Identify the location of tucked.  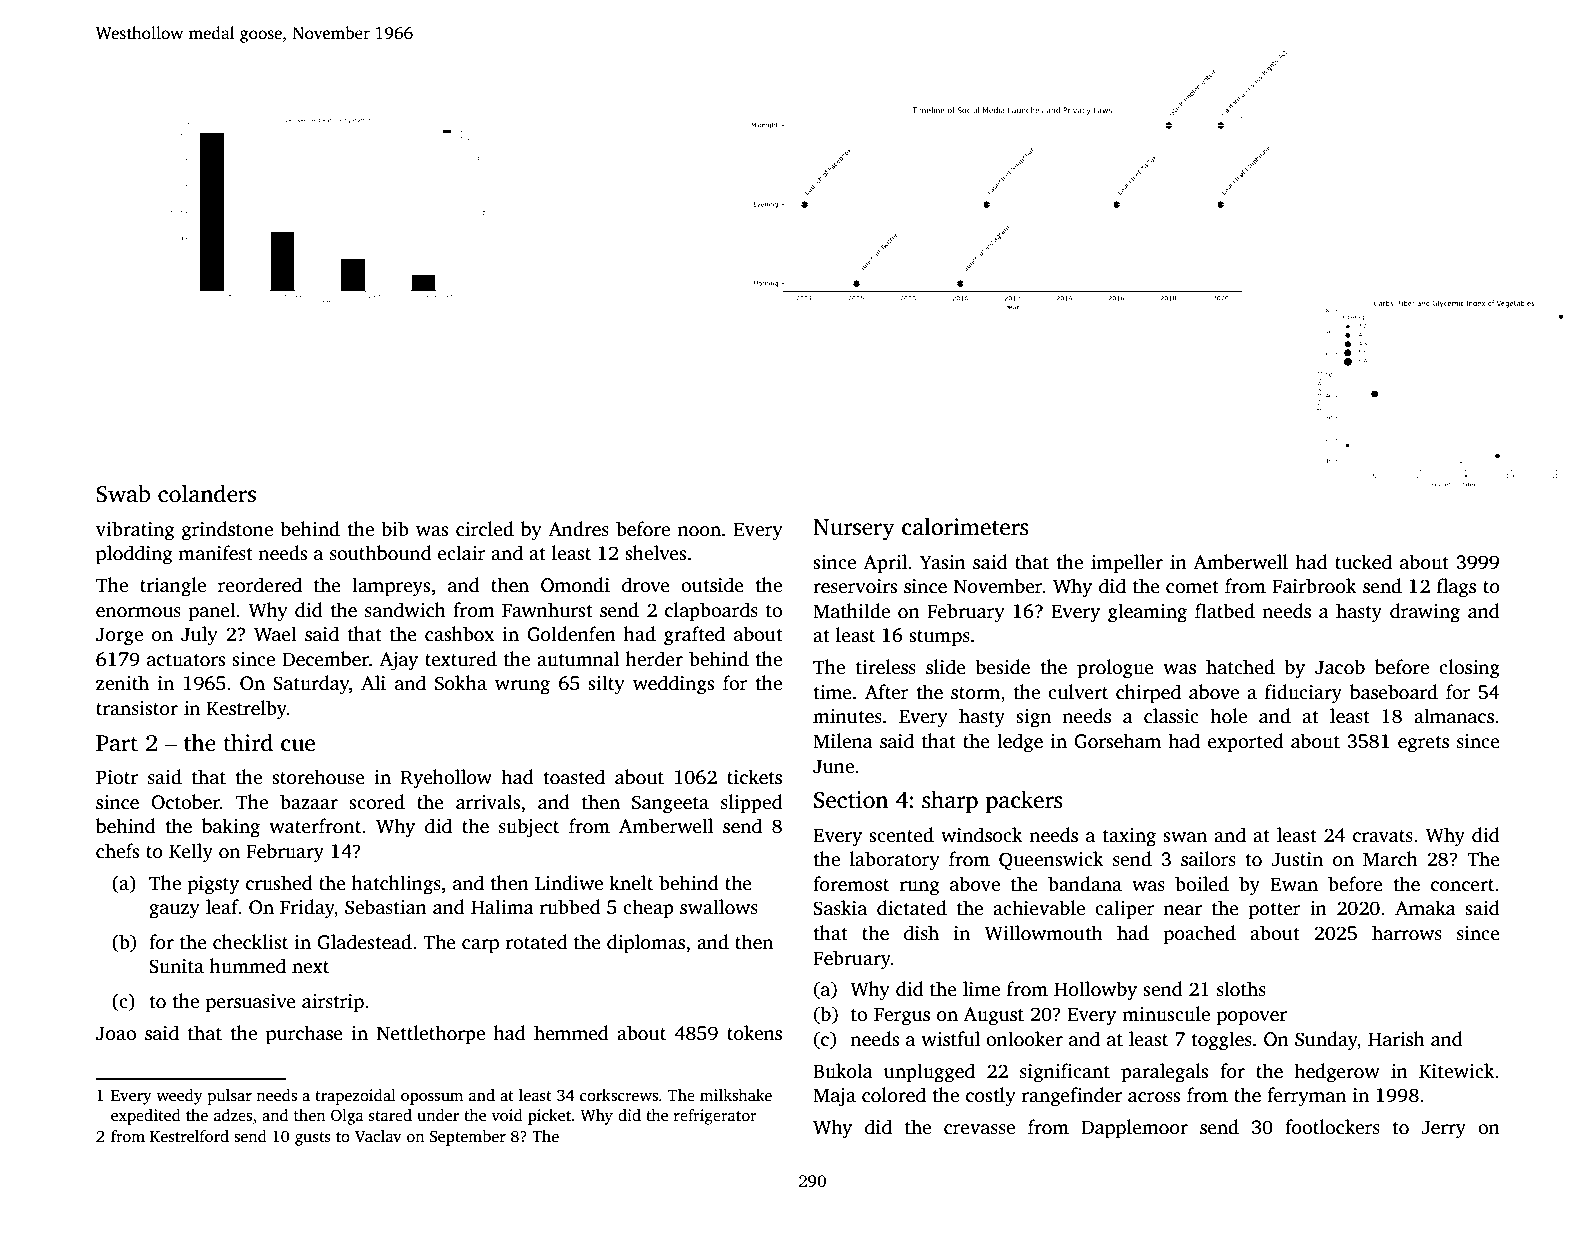
(1363, 562).
